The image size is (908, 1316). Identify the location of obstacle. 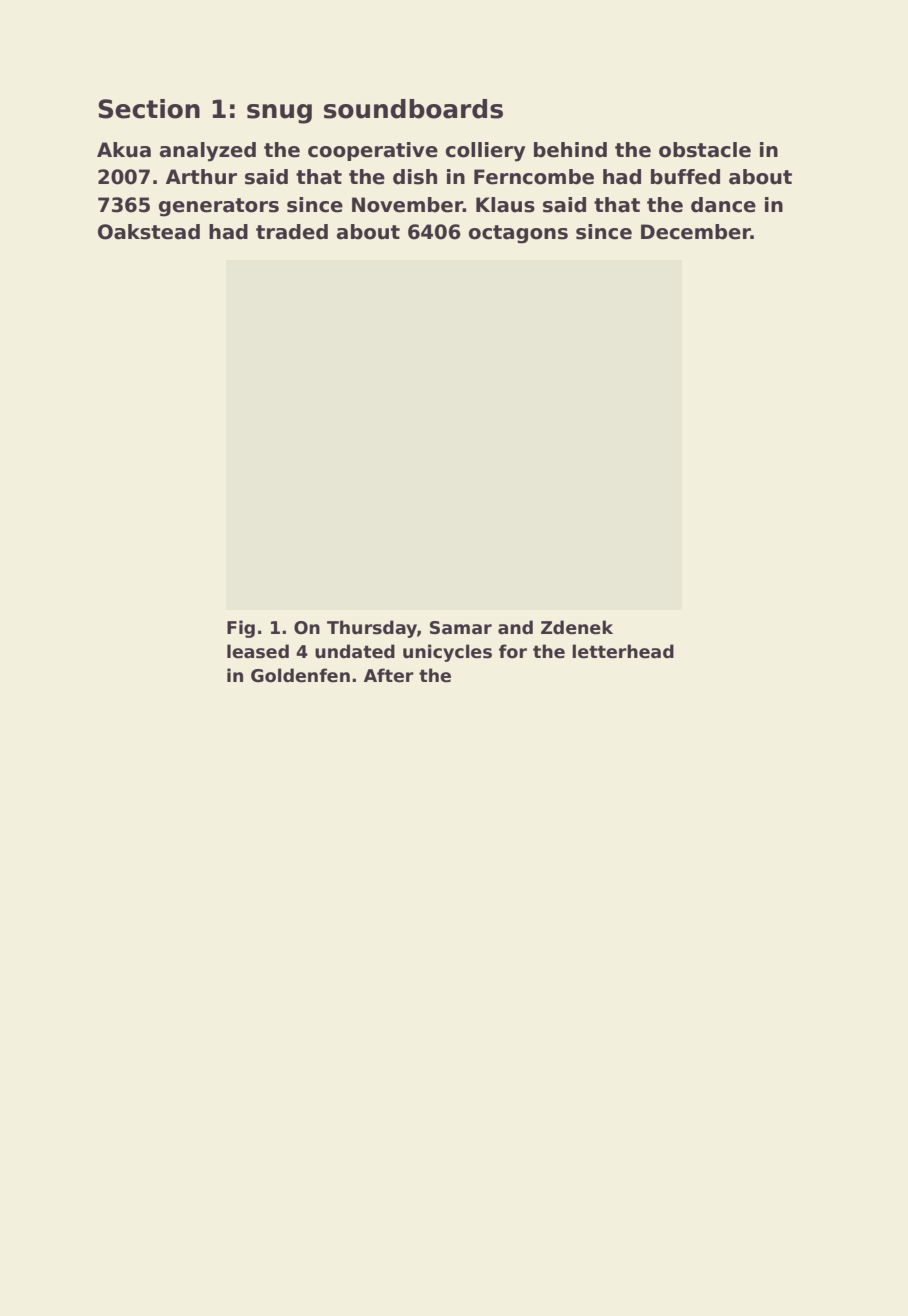
(705, 150).
